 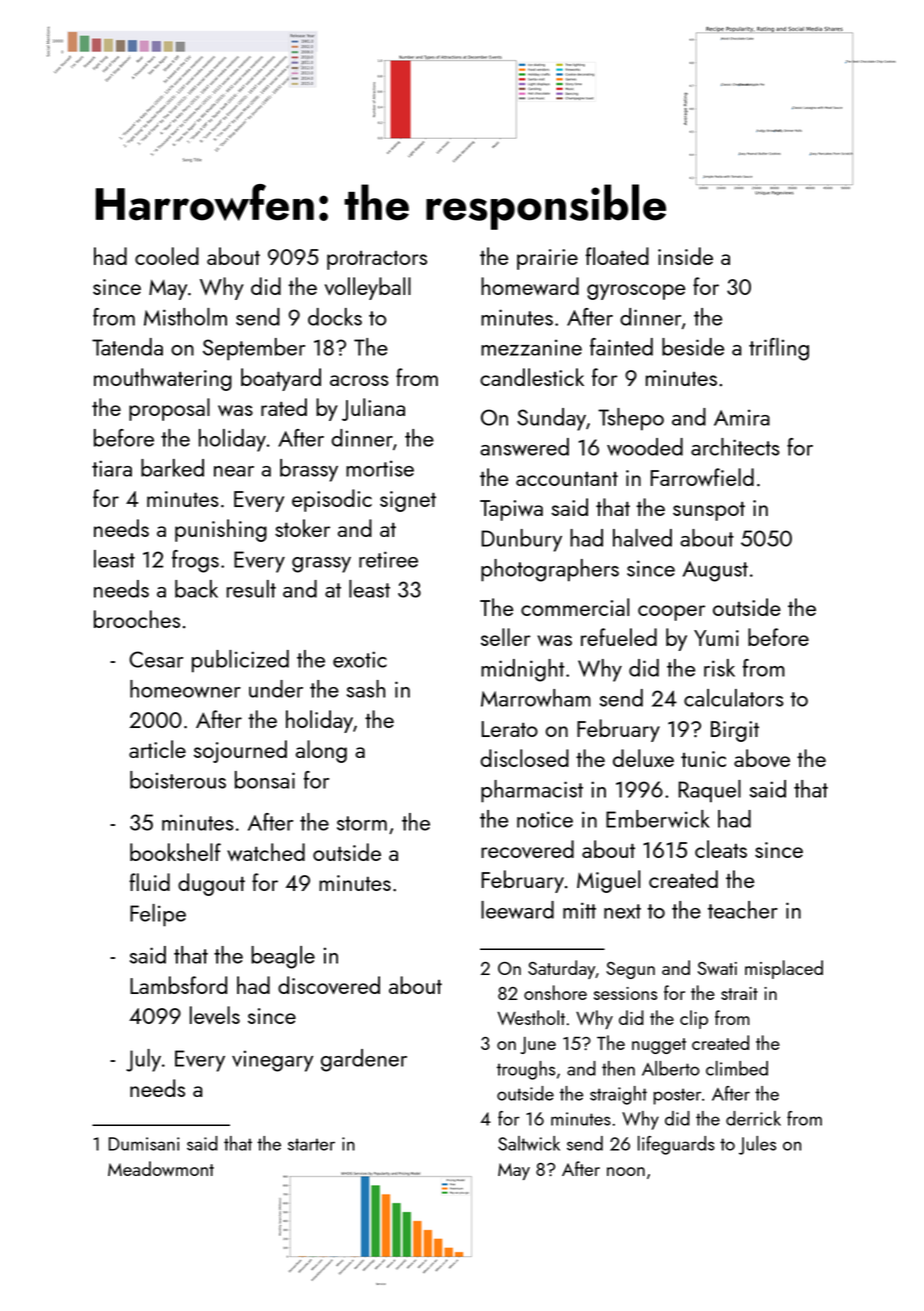 What do you see at coordinates (167, 256) in the screenshot?
I see `cooled` at bounding box center [167, 256].
